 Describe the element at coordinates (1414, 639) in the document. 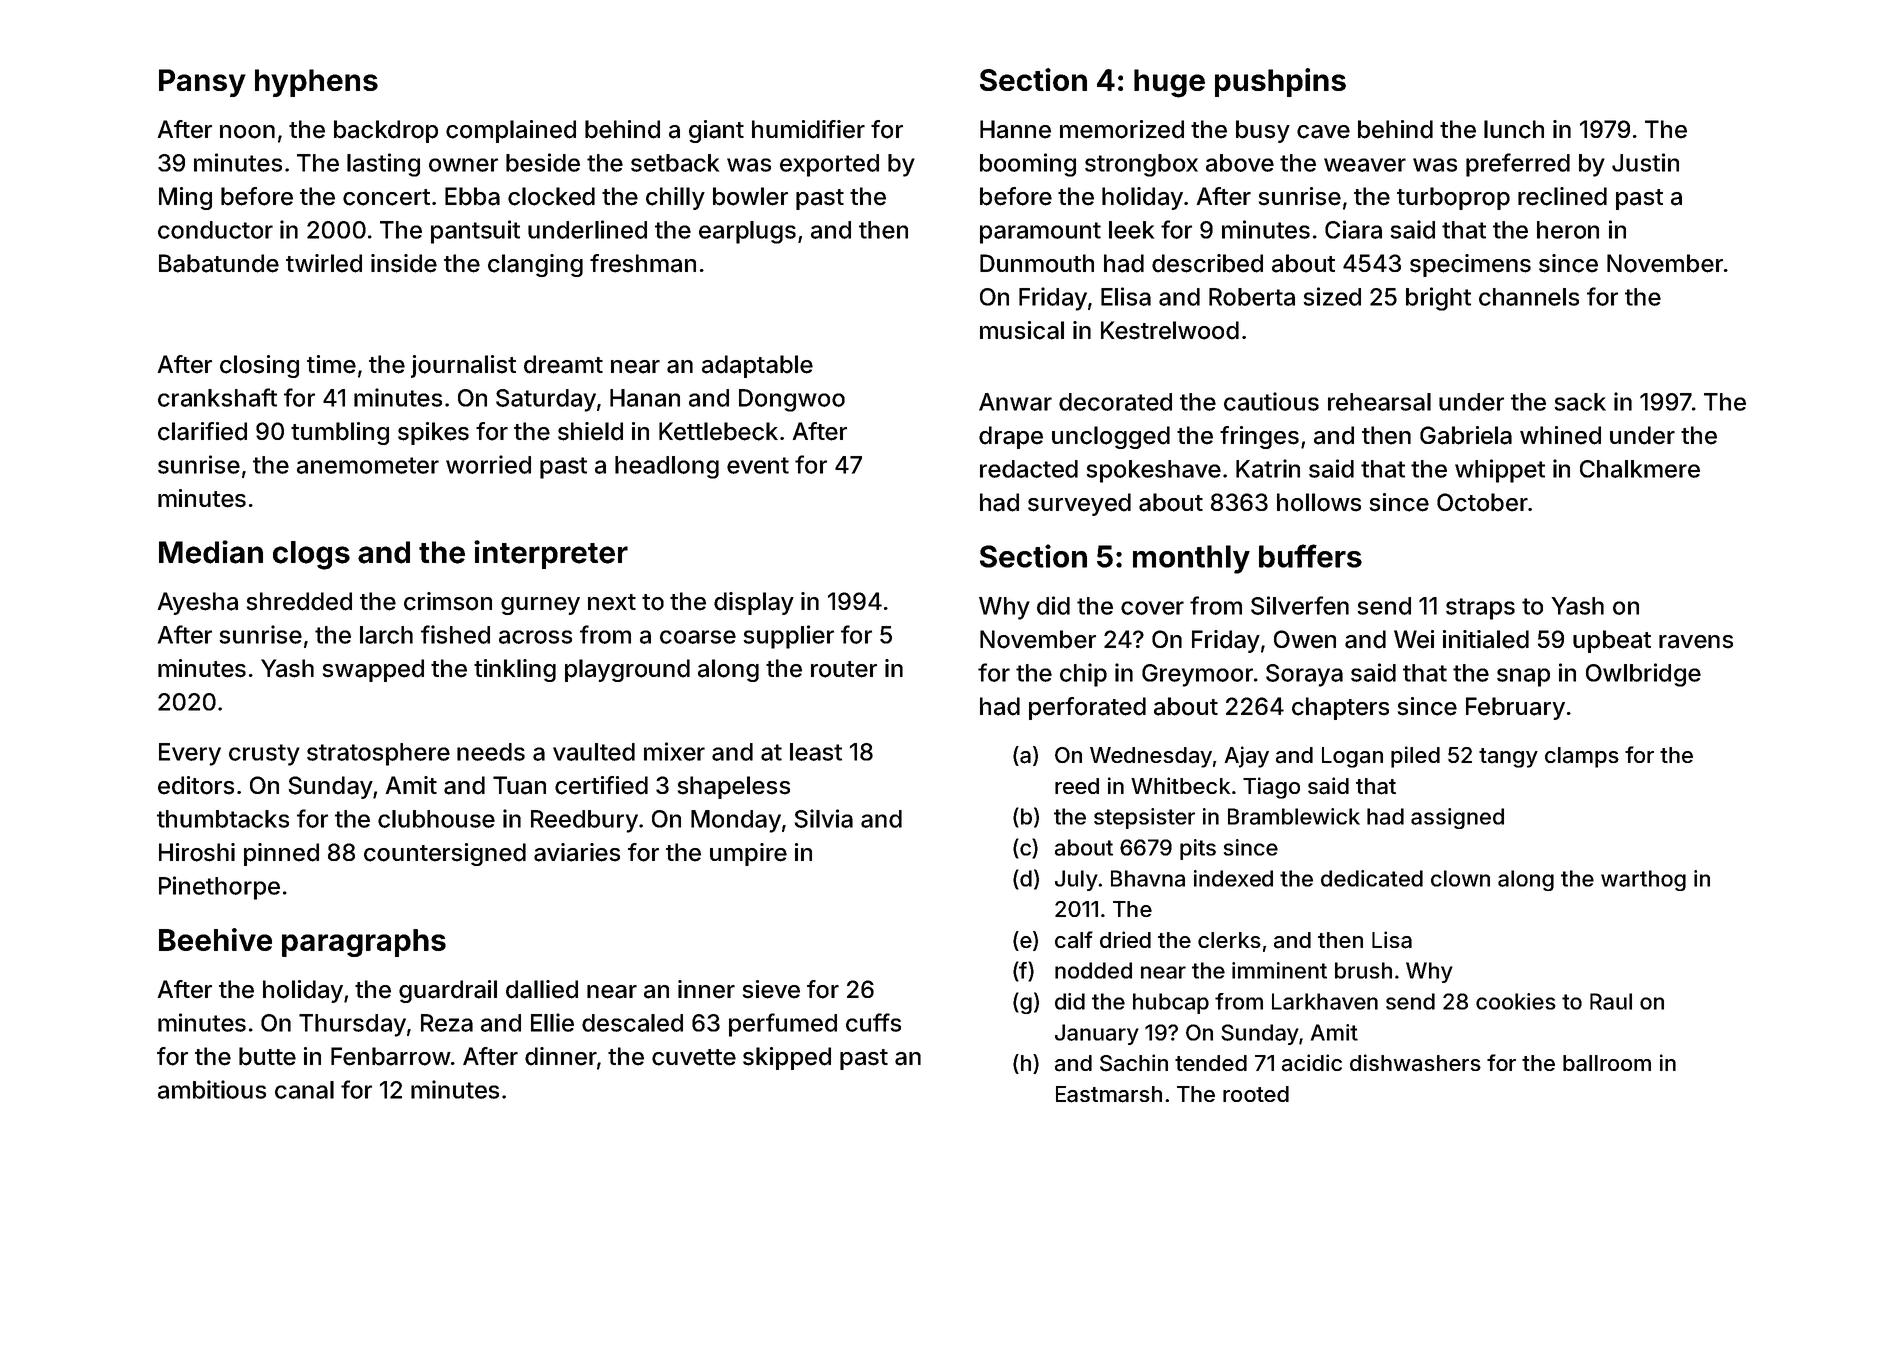

I see `Wei` at that location.
